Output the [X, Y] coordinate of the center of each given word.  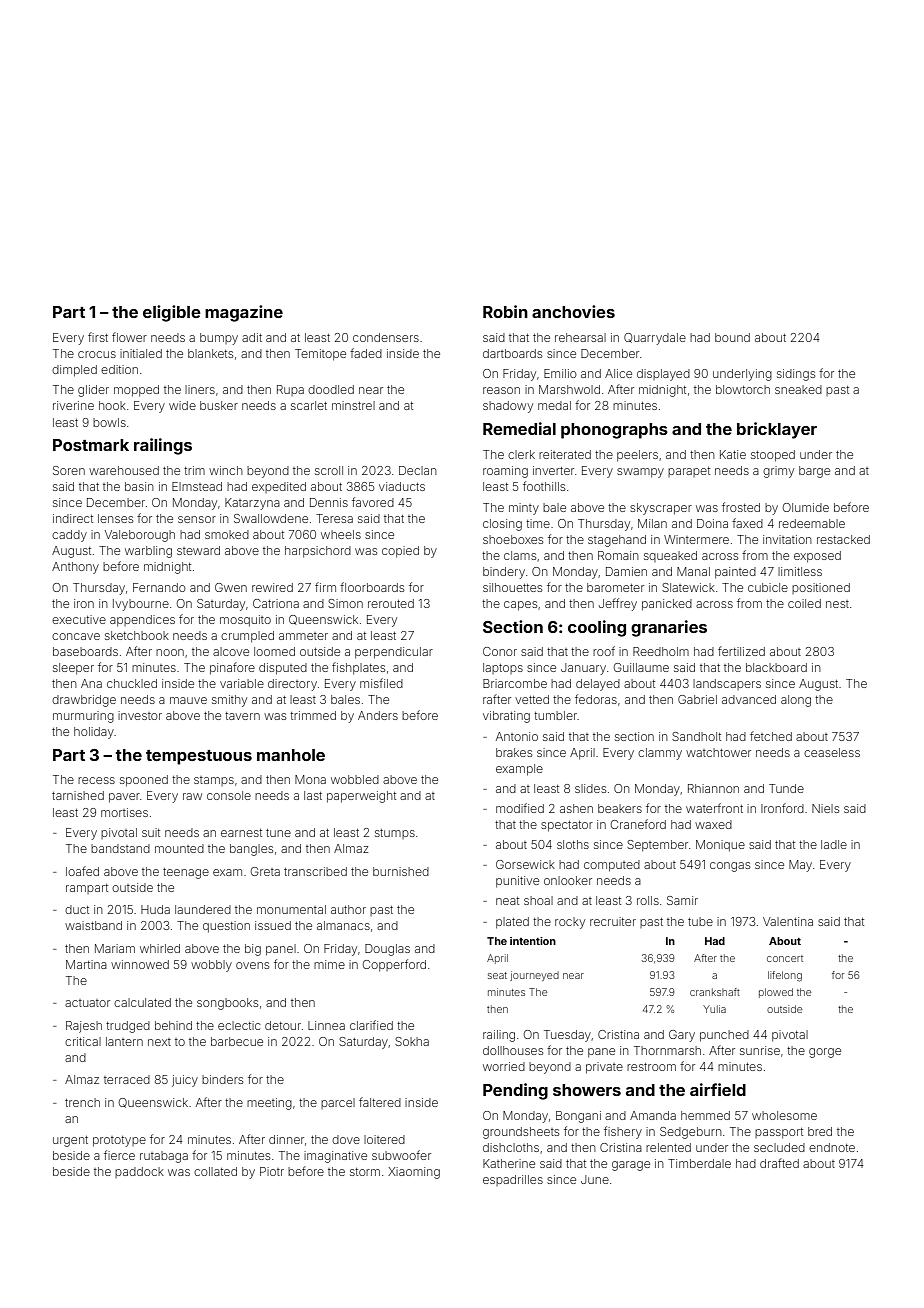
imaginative [335, 1157]
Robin [505, 311]
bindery [504, 573]
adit [252, 337]
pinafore [232, 668]
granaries [669, 628]
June [595, 1179]
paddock [139, 1172]
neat [507, 901]
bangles [251, 850]
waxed [713, 824]
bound [732, 337]
